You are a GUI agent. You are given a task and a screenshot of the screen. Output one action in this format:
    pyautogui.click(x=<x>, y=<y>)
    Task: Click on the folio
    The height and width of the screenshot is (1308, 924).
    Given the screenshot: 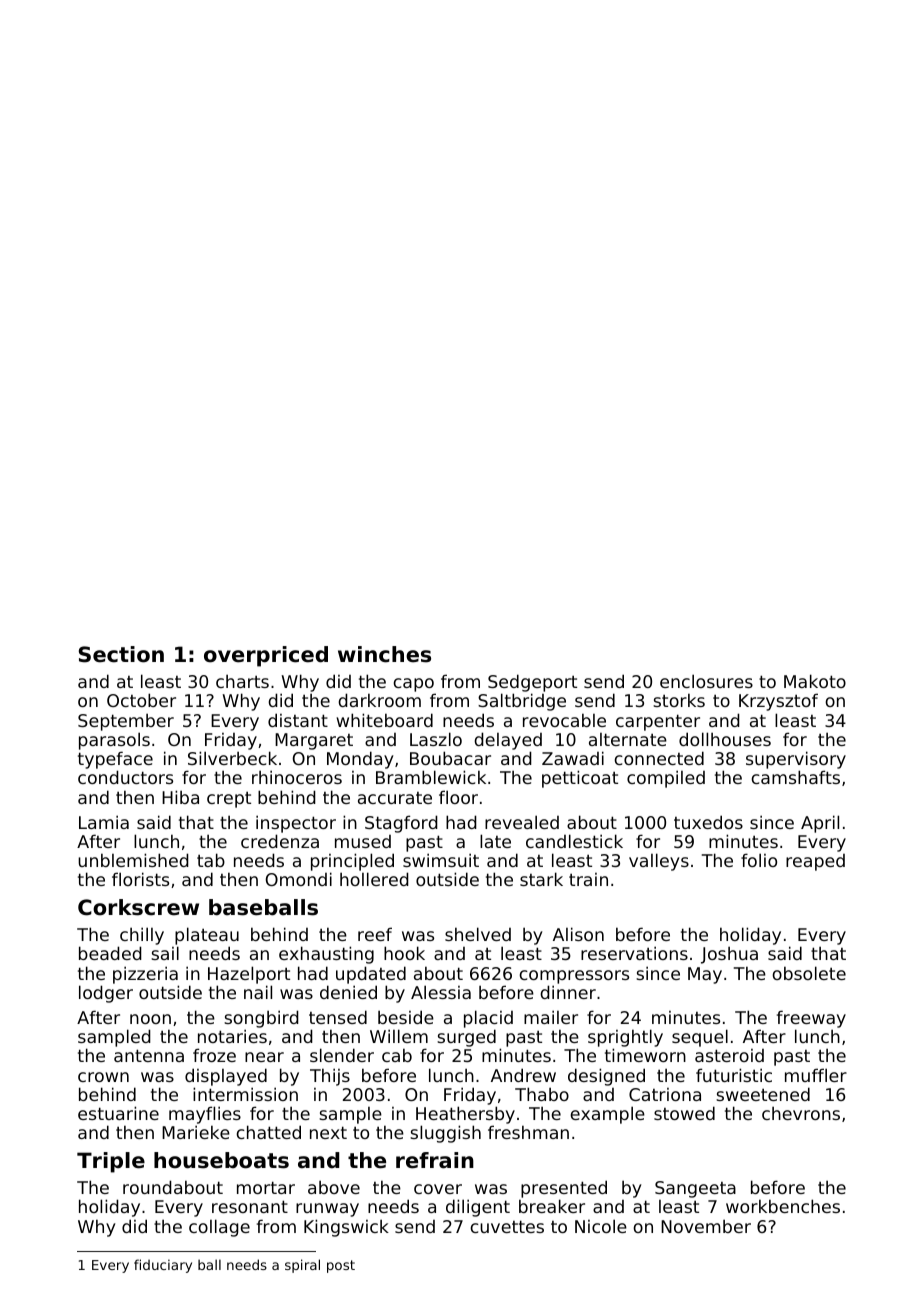 What is the action you would take?
    pyautogui.click(x=759, y=860)
